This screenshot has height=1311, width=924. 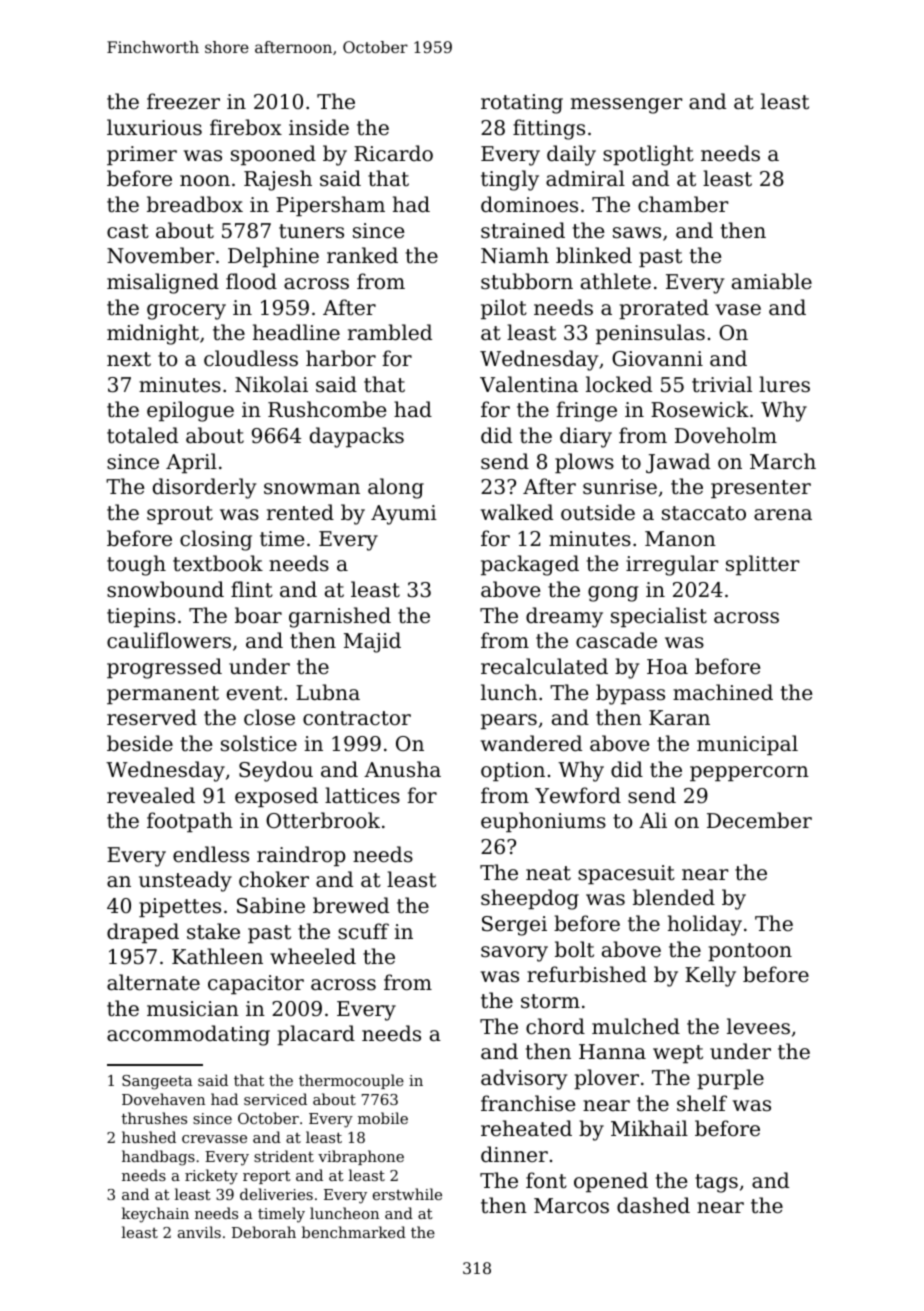 What do you see at coordinates (738, 310) in the screenshot?
I see `vase` at bounding box center [738, 310].
